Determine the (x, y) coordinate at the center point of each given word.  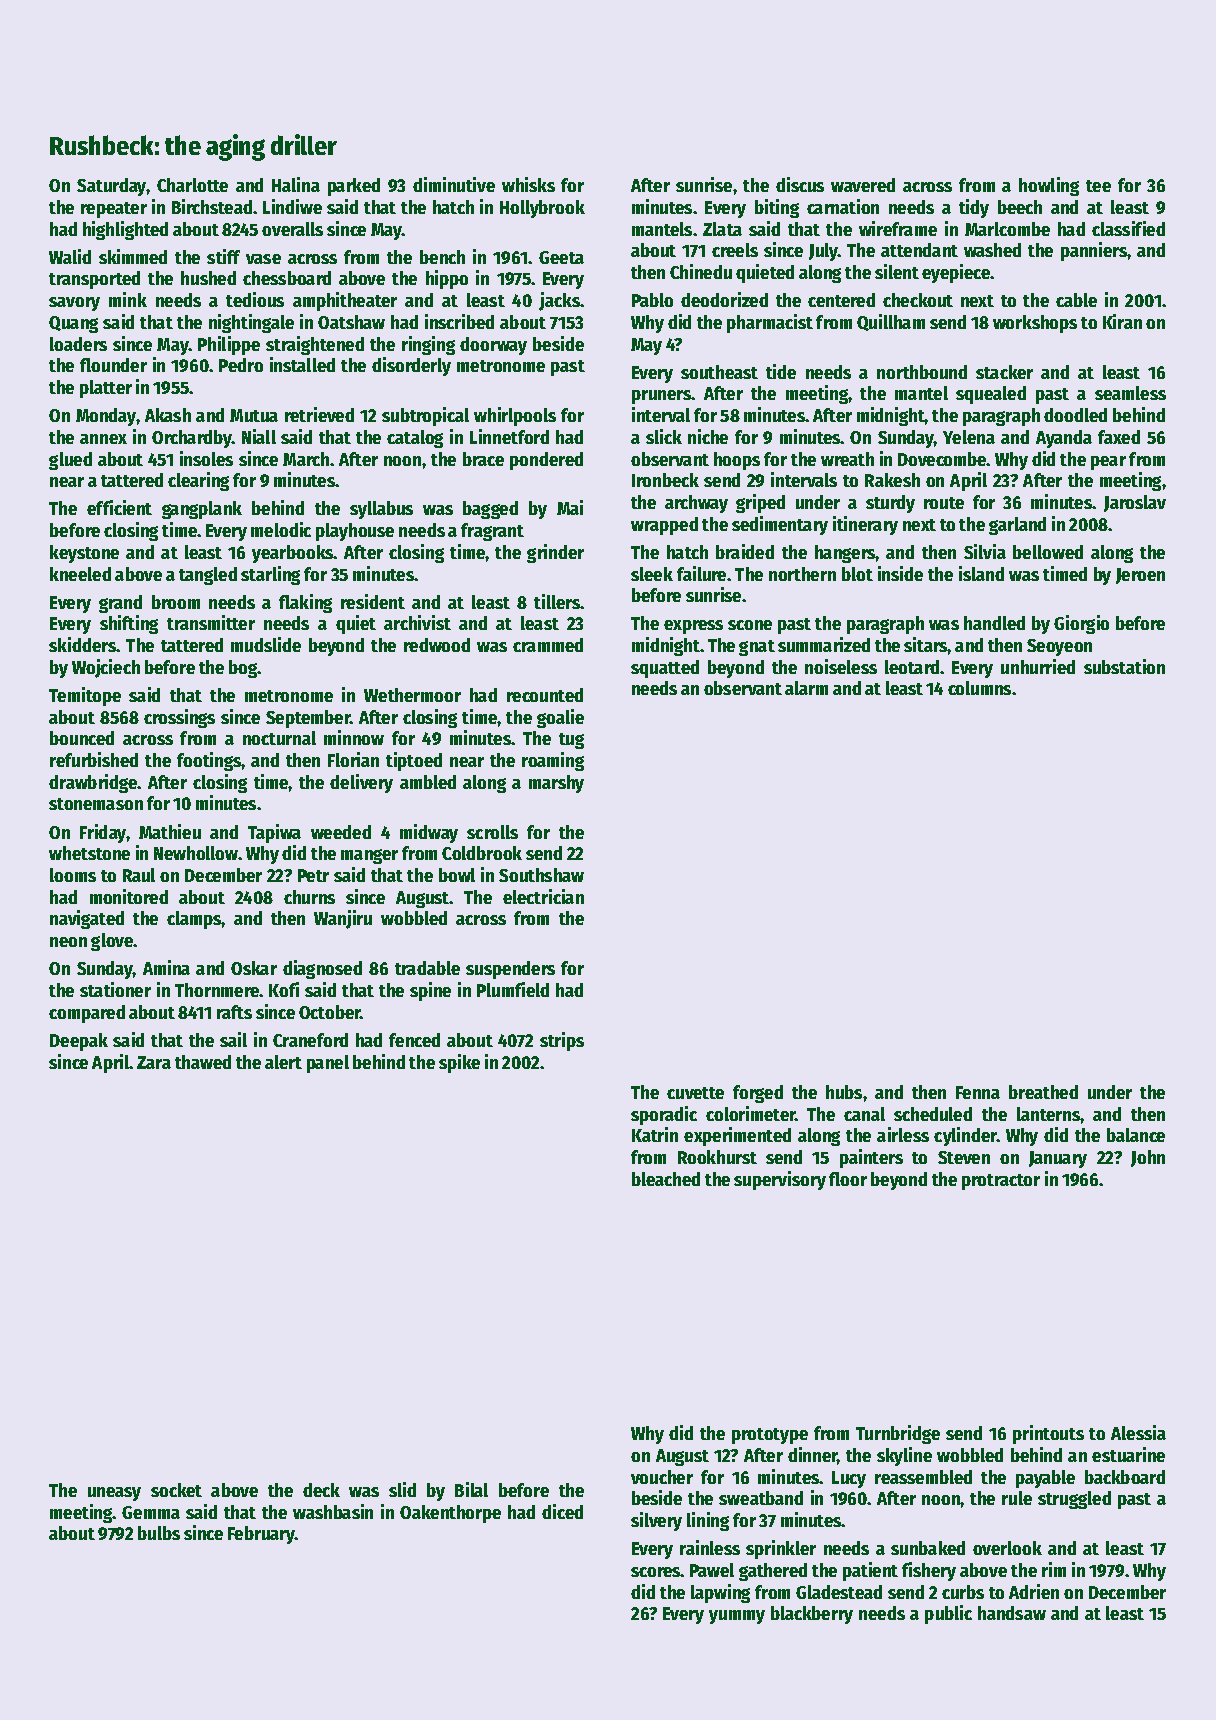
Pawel (712, 1570)
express (693, 627)
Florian (353, 759)
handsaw (1012, 1613)
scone (750, 625)
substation (1124, 666)
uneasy (114, 1494)
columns (979, 688)
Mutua (254, 415)
